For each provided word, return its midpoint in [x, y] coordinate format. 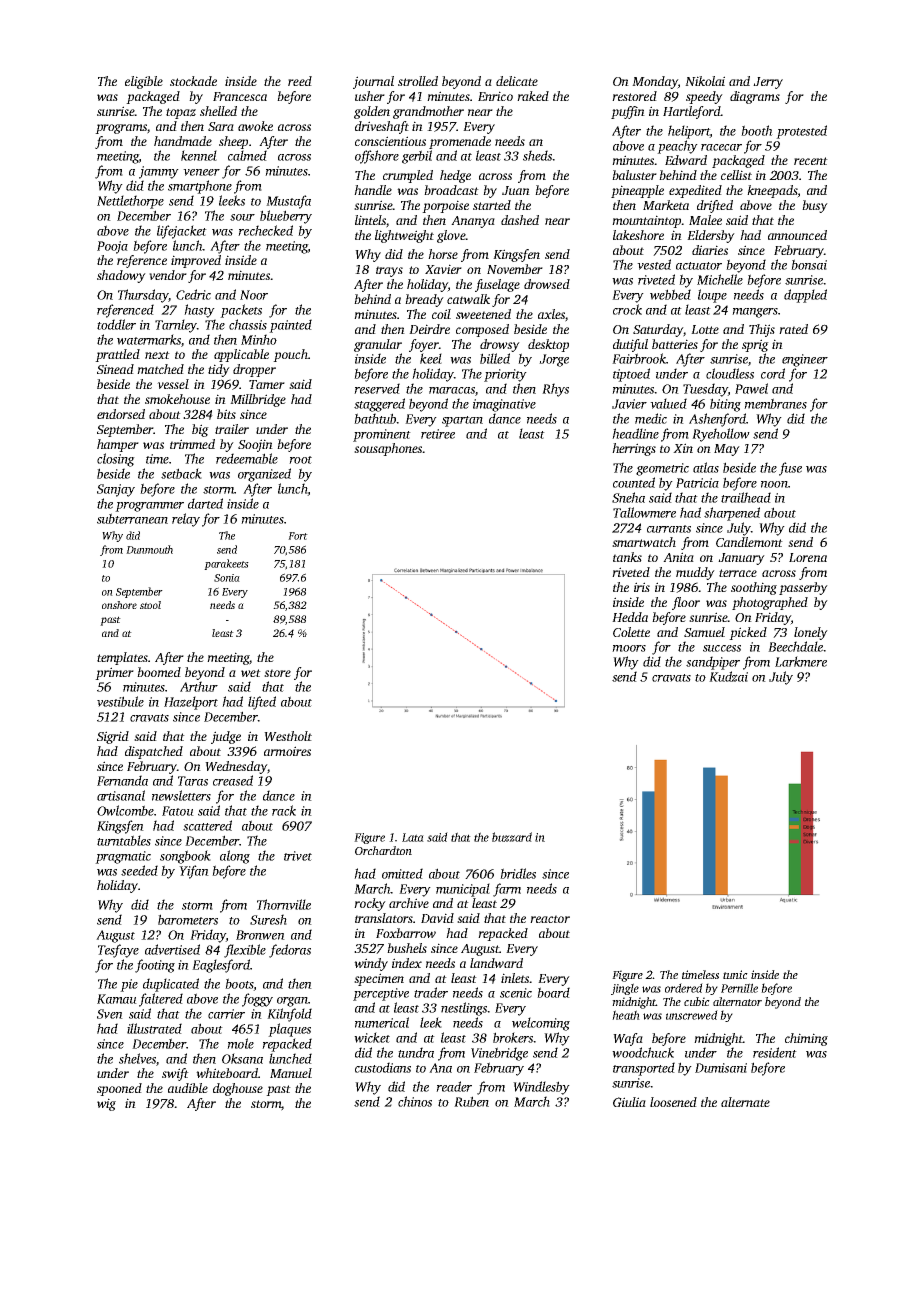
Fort [298, 536]
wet [251, 673]
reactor [550, 919]
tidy [219, 370]
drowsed [547, 284]
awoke [255, 126]
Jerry [768, 83]
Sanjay [116, 490]
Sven [110, 1014]
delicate [517, 81]
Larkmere [801, 661]
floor [686, 603]
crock [627, 309]
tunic [735, 974]
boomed [159, 672]
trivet [298, 856]
